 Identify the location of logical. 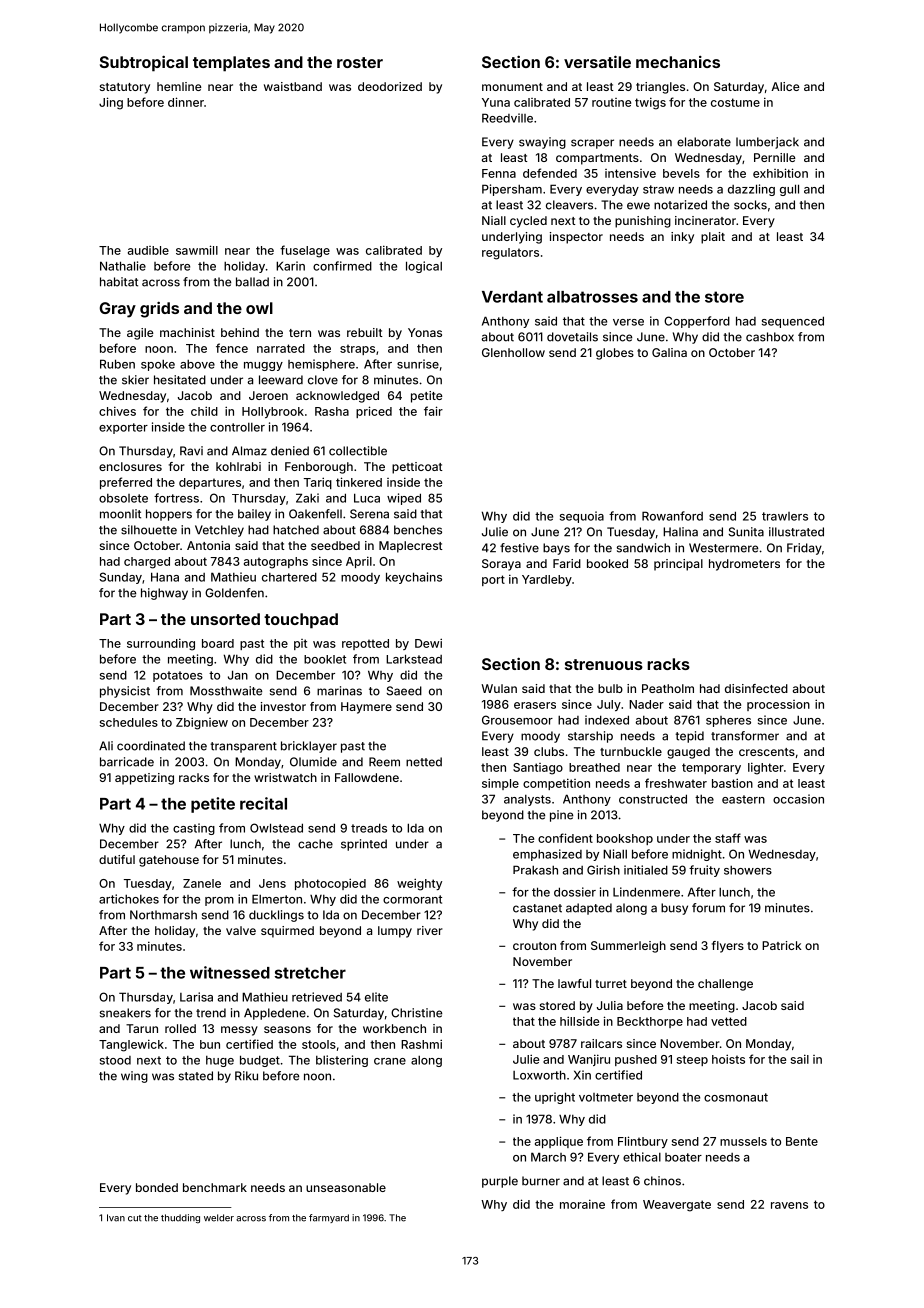
(424, 267).
